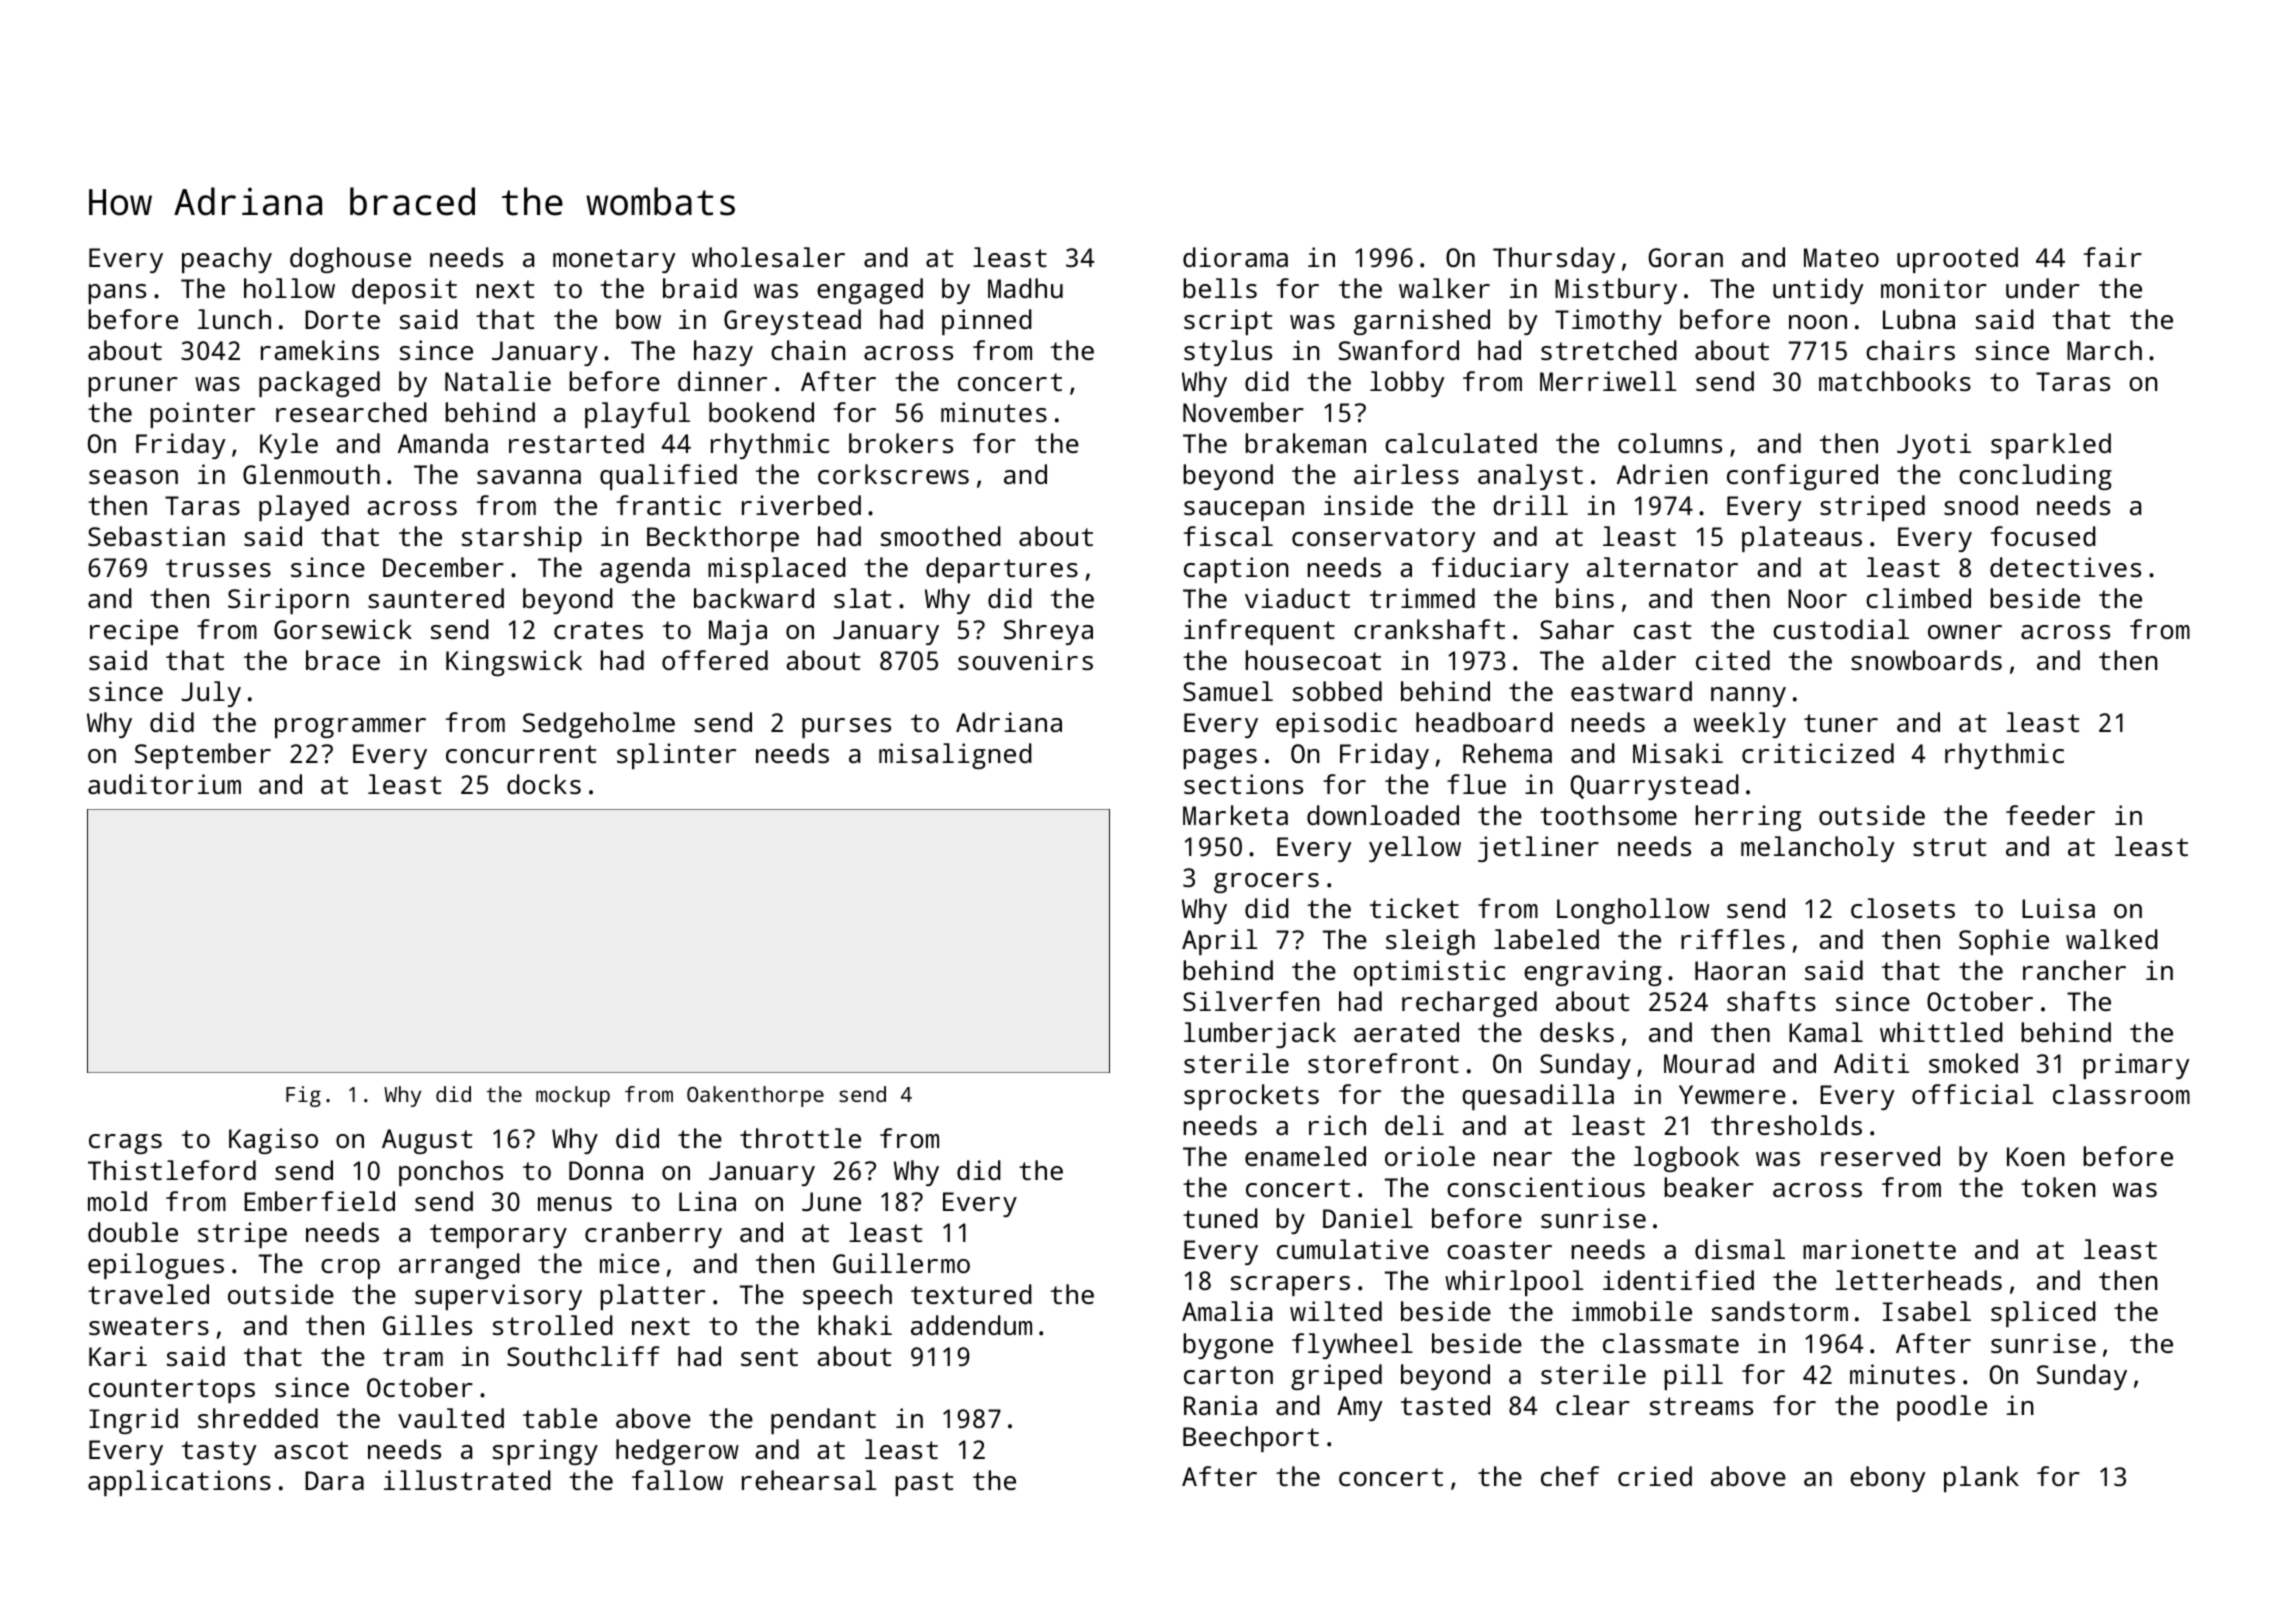 The image size is (2292, 1620). Describe the element at coordinates (133, 1421) in the screenshot. I see `Ingrid` at that location.
